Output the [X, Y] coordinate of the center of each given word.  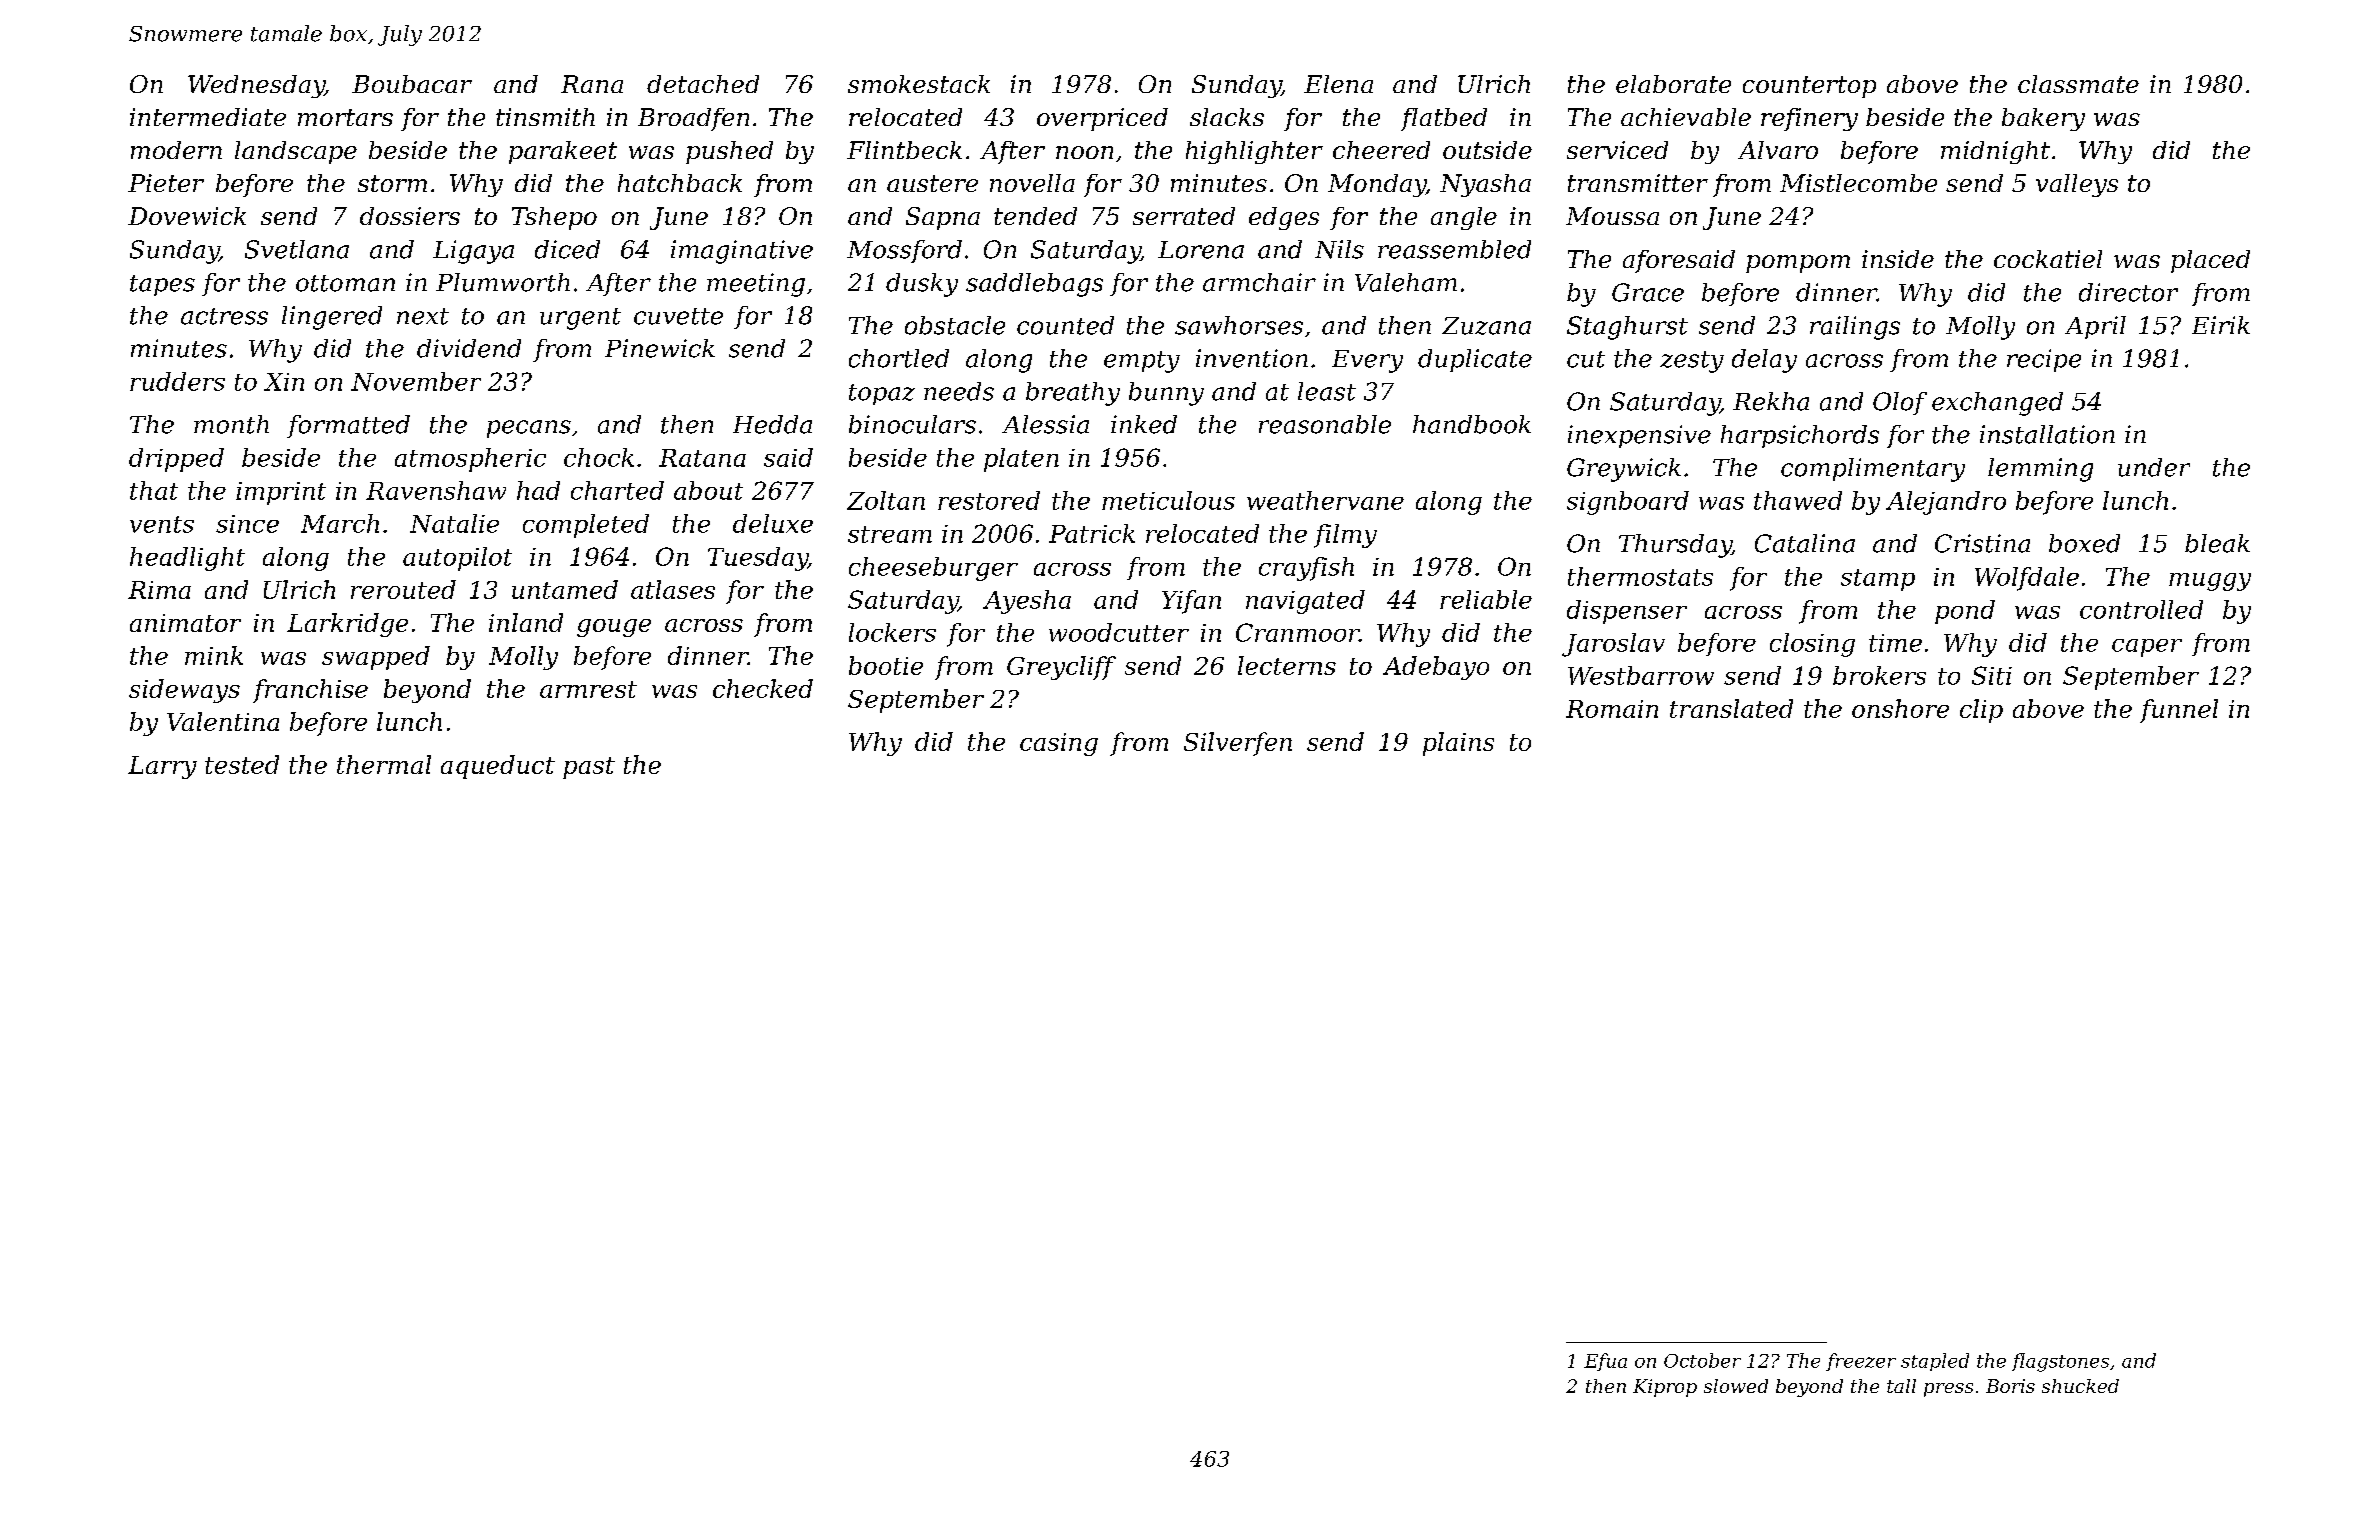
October [1702, 1360]
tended [1035, 216]
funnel [2179, 711]
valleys [2077, 185]
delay [1764, 361]
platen [1021, 460]
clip [1981, 711]
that [154, 490]
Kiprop [1665, 1388]
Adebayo [1436, 668]
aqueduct [498, 767]
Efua [1605, 1362]
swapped [376, 658]
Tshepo [554, 218]
